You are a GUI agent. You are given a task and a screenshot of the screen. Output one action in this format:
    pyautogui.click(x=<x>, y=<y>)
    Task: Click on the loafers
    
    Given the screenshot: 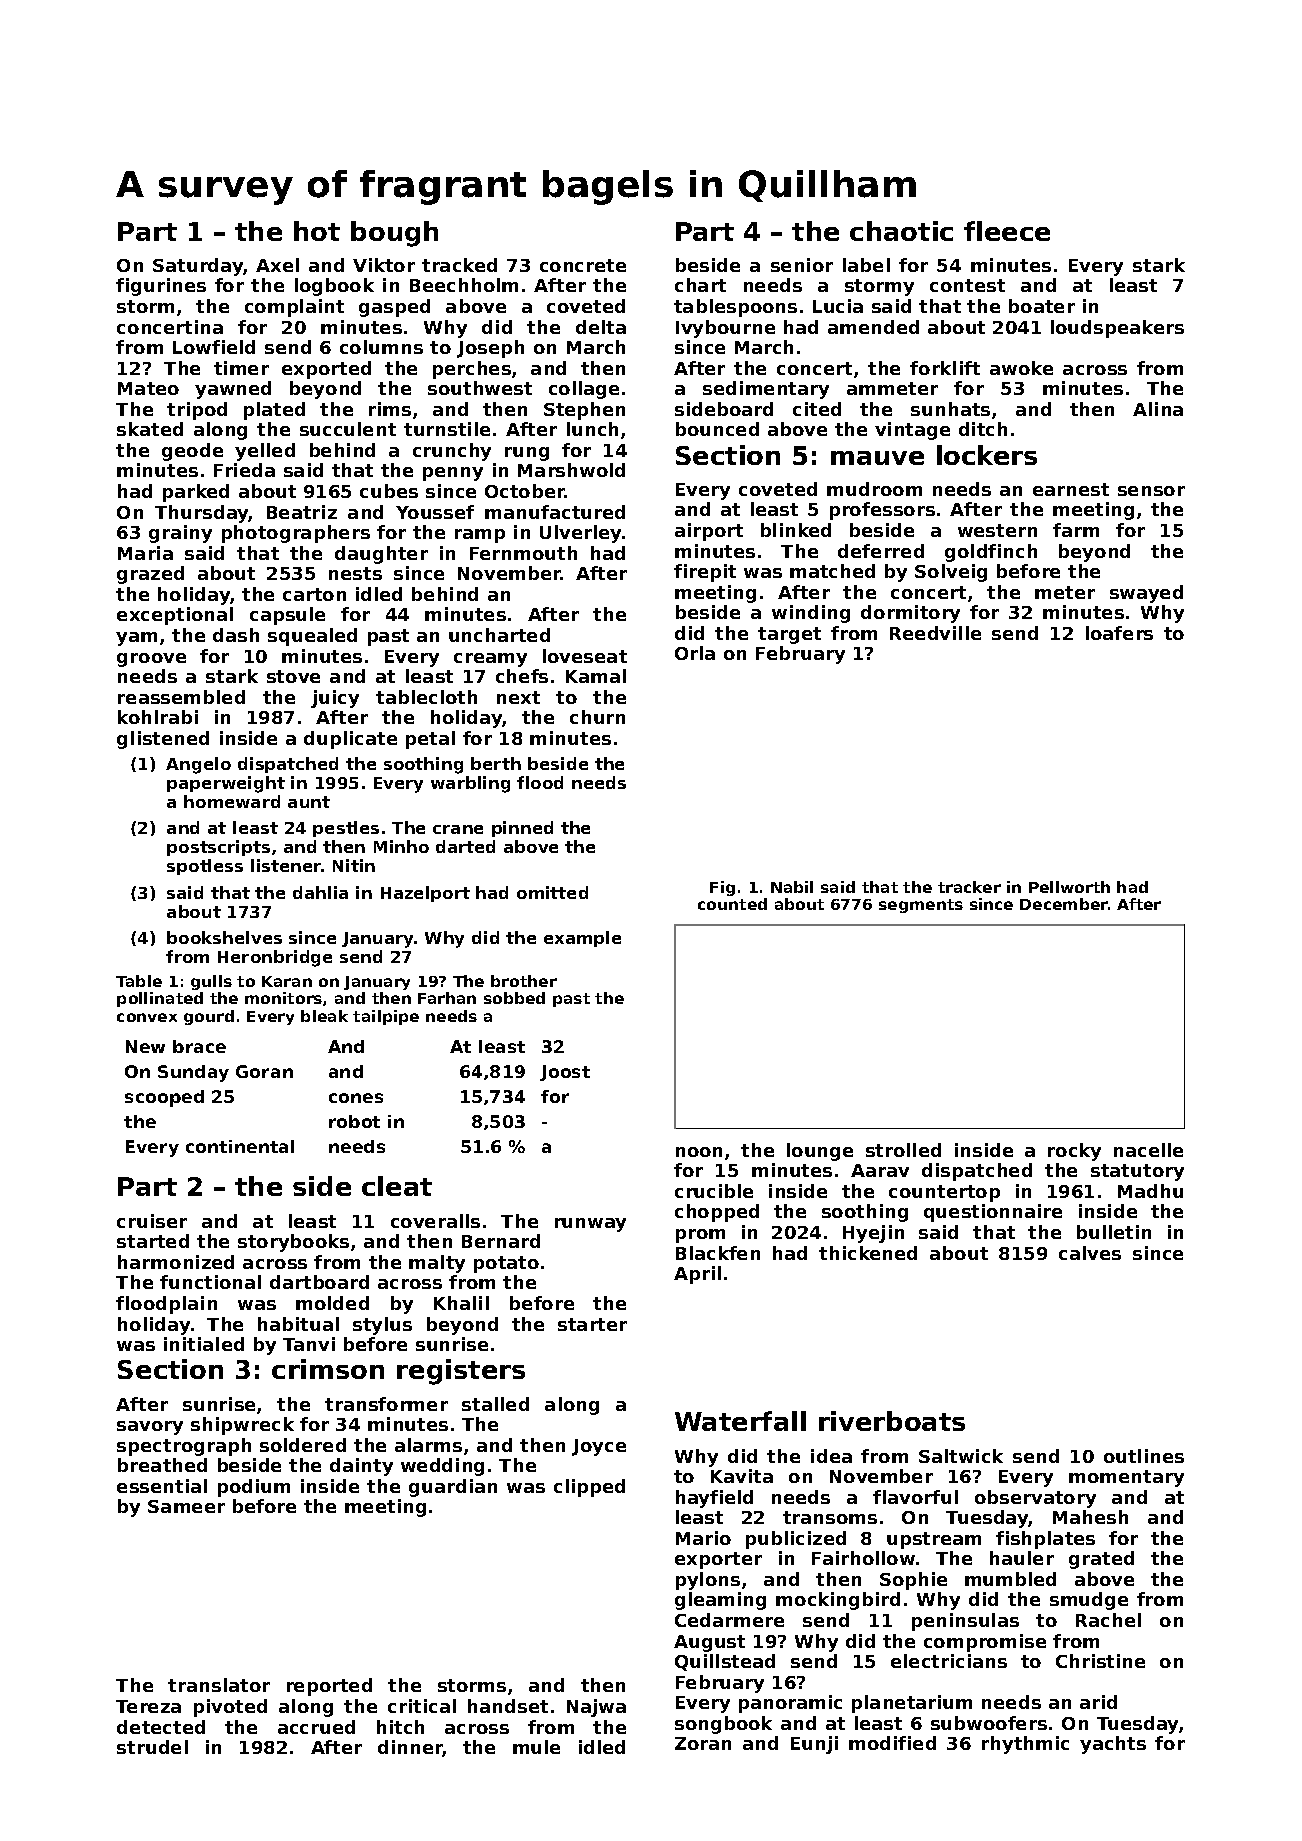 What is the action you would take?
    pyautogui.click(x=1119, y=633)
